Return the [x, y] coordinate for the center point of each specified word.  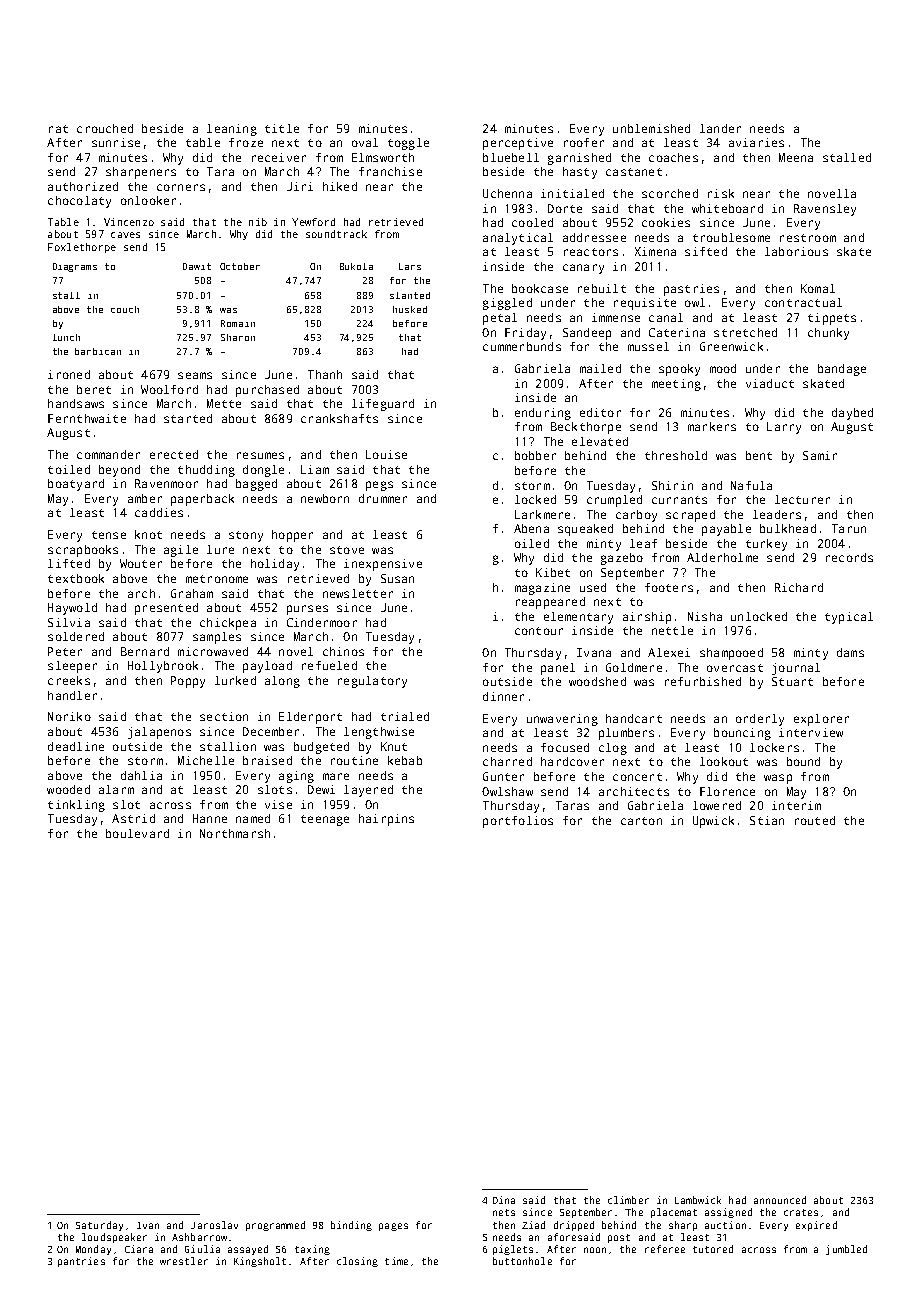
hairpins [386, 820]
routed [815, 820]
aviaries [756, 142]
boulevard [137, 833]
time [396, 1261]
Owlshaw [507, 791]
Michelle [206, 760]
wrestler [184, 1261]
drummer [383, 498]
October [240, 266]
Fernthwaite [87, 418]
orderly [760, 720]
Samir [820, 455]
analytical [518, 239]
